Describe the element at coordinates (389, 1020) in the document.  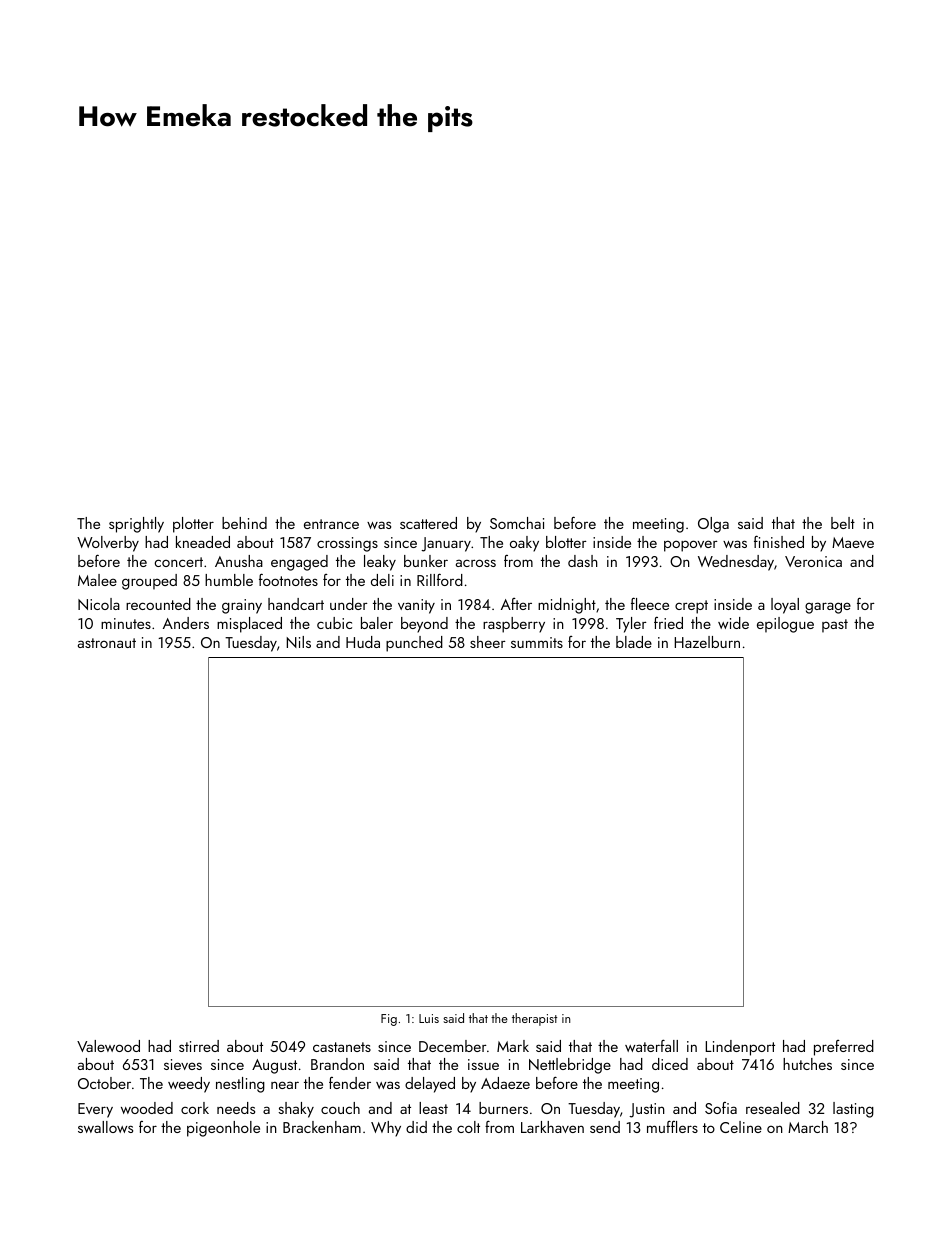
I see `Fig` at that location.
